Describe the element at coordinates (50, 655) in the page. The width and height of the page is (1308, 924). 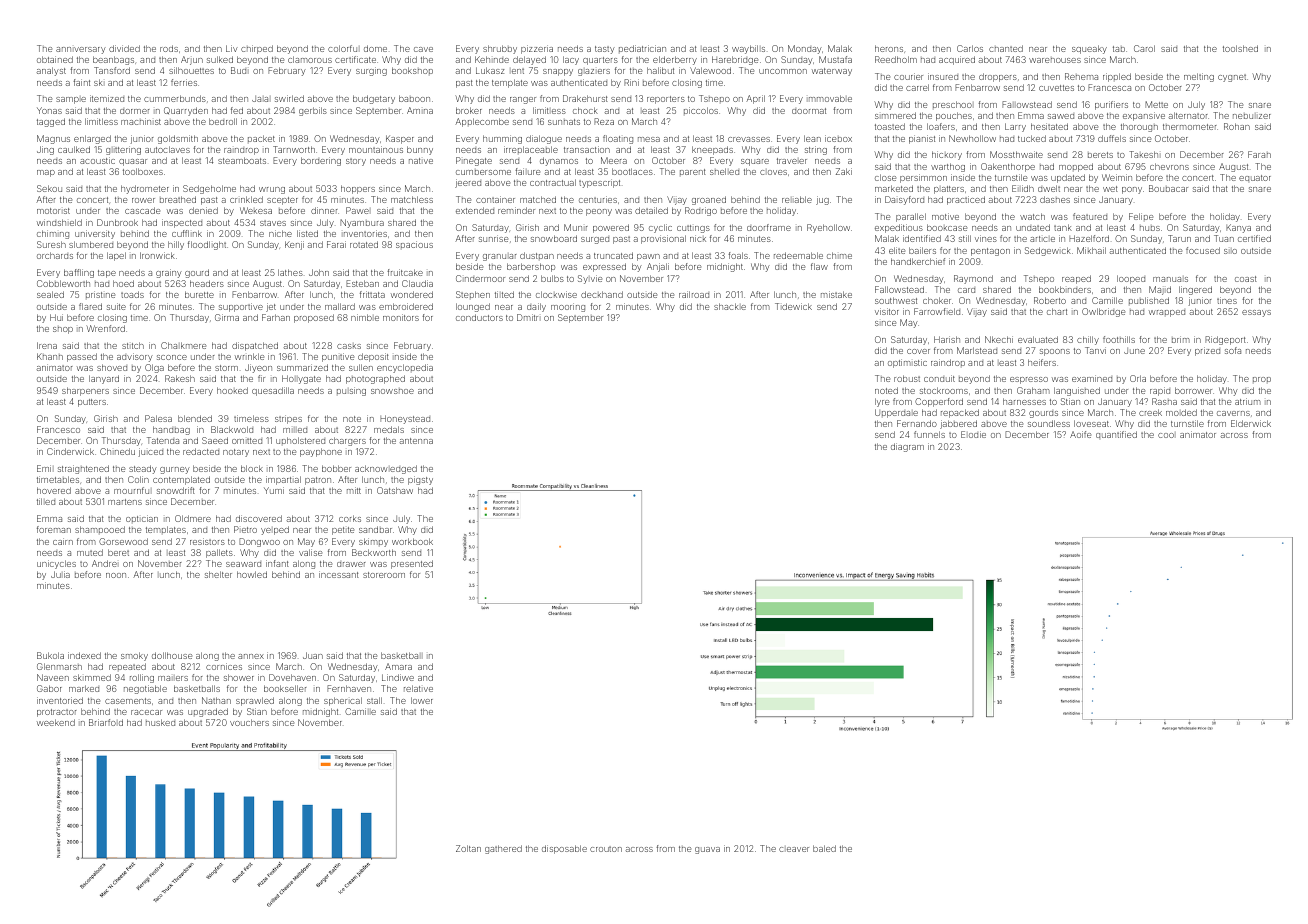
I see `Bukola` at that location.
